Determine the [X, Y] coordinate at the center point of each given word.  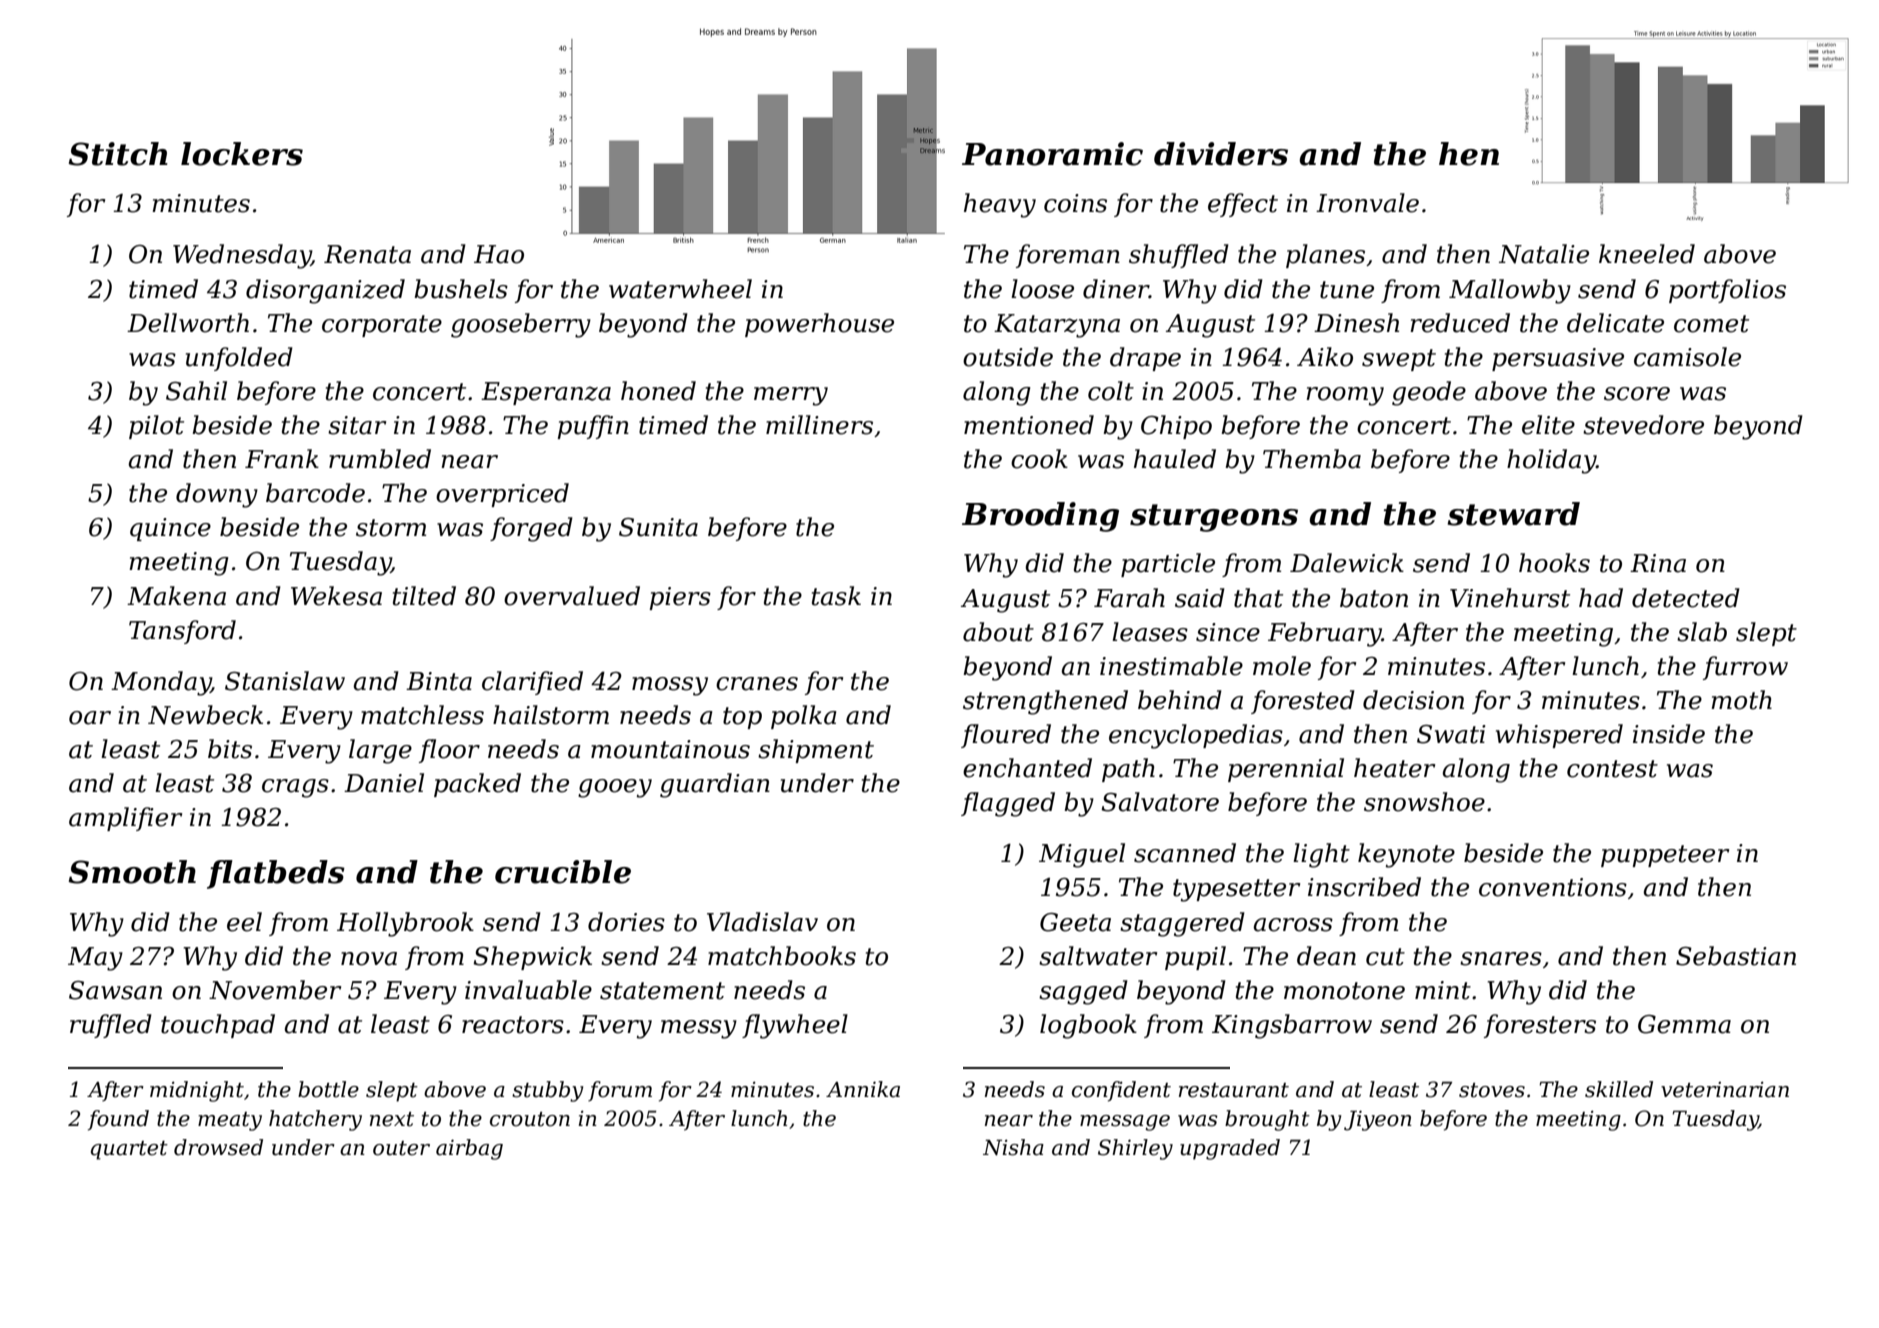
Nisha [1013, 1147]
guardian [715, 785]
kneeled [1647, 254]
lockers [242, 154]
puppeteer [1665, 856]
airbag [469, 1149]
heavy [1000, 205]
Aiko [1325, 357]
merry [791, 396]
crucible [563, 872]
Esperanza [546, 393]
